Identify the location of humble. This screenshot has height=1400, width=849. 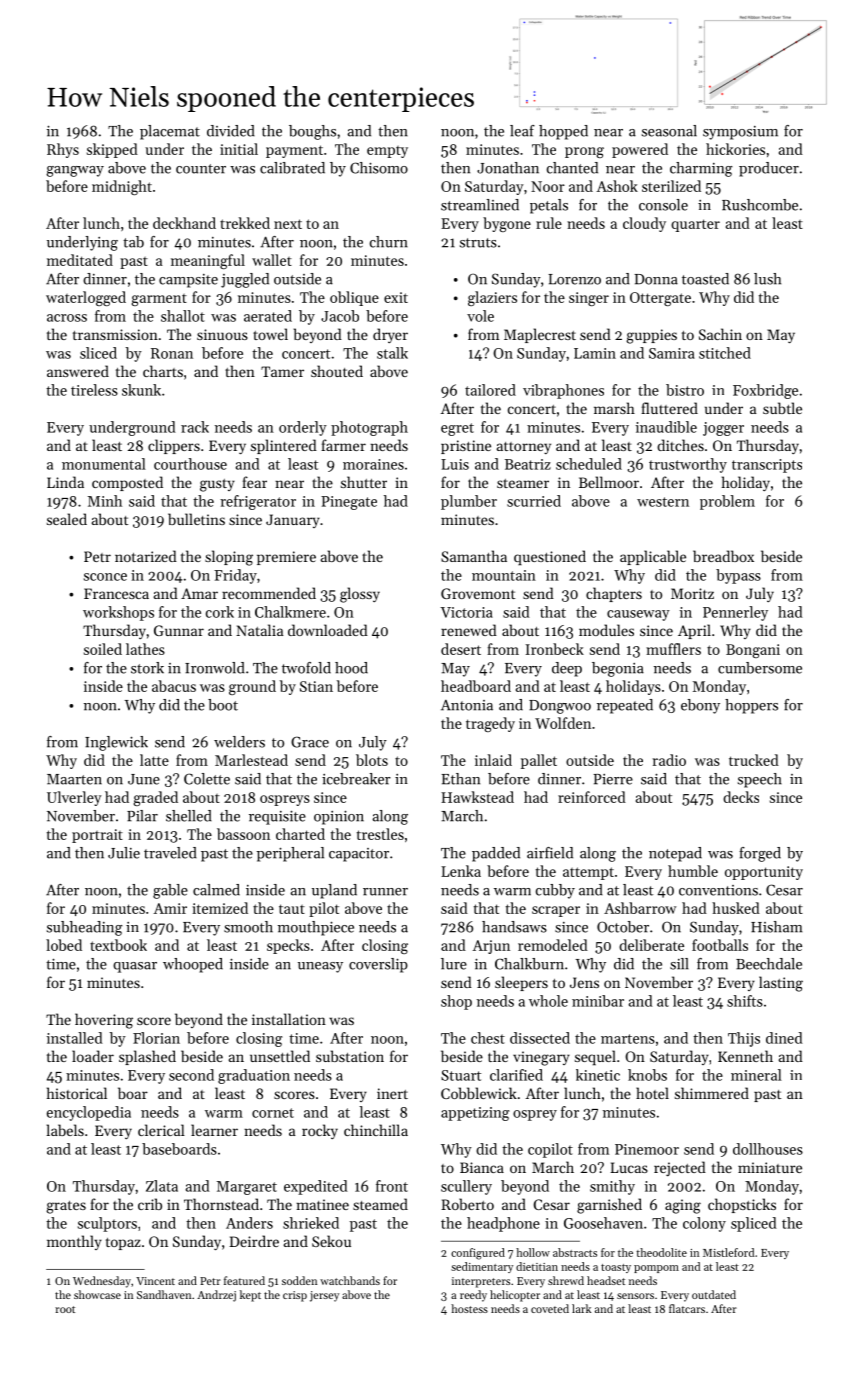
(693, 871).
